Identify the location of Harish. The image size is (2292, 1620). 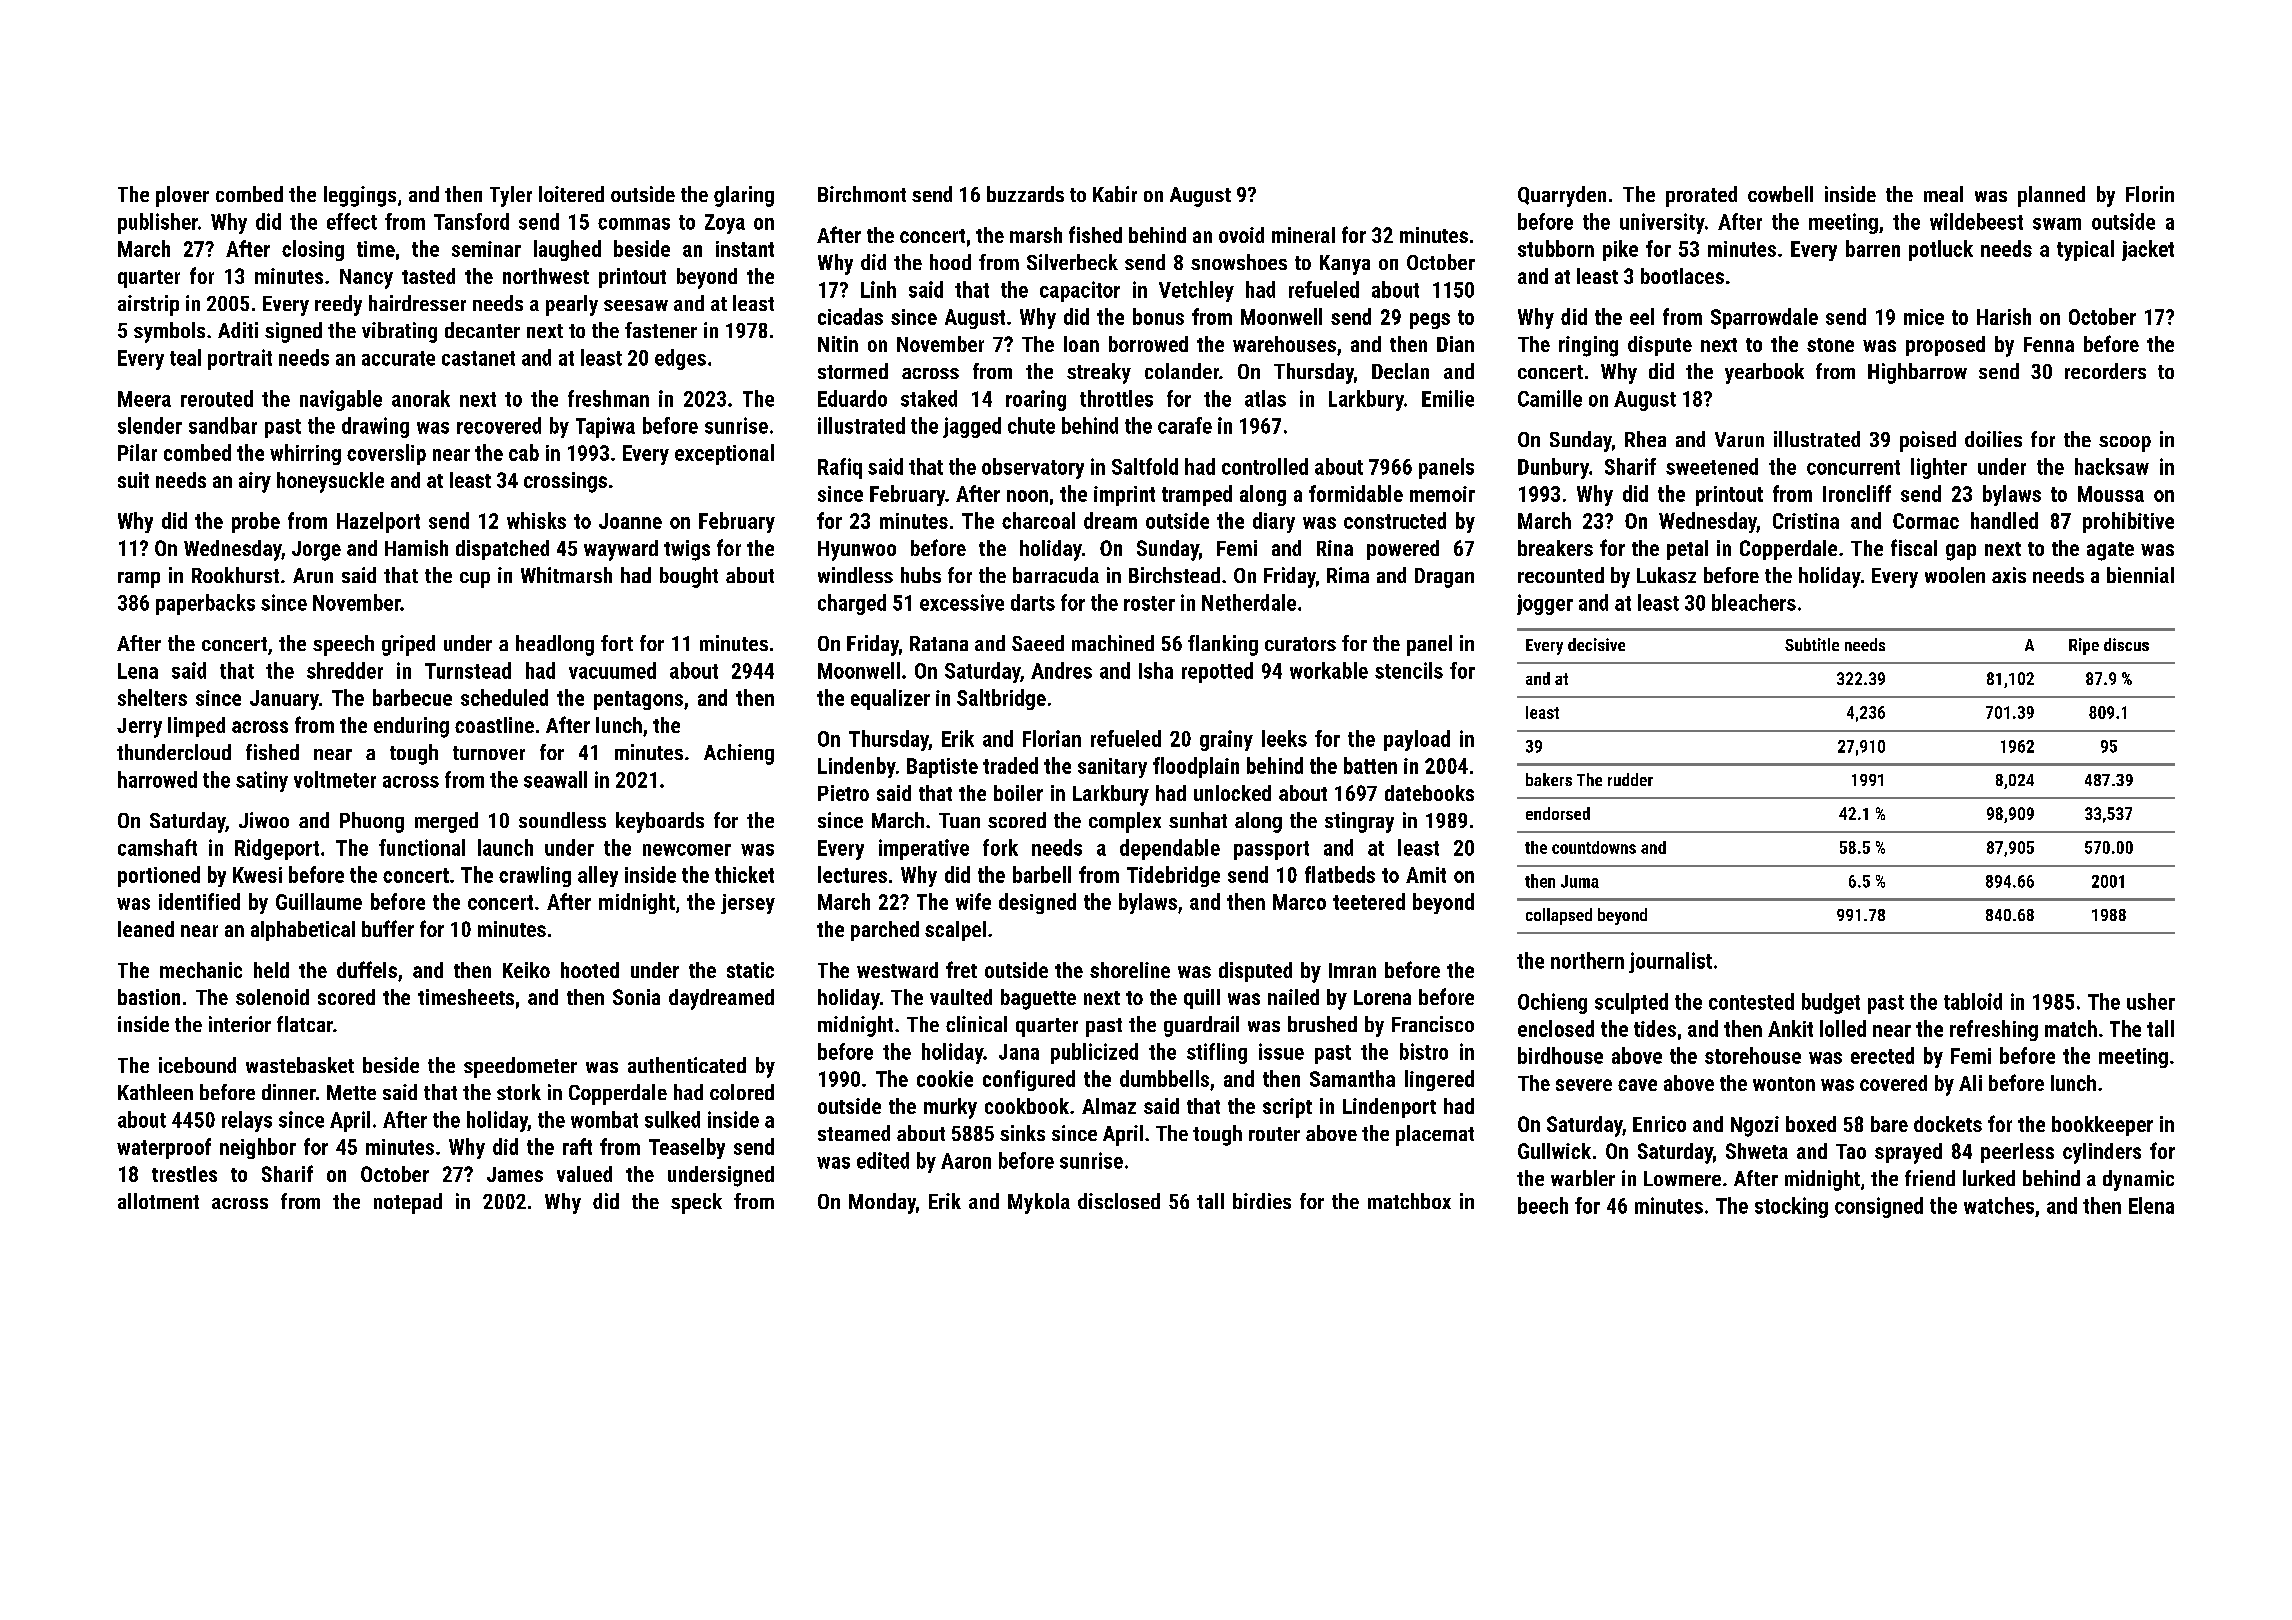
(2004, 316).
